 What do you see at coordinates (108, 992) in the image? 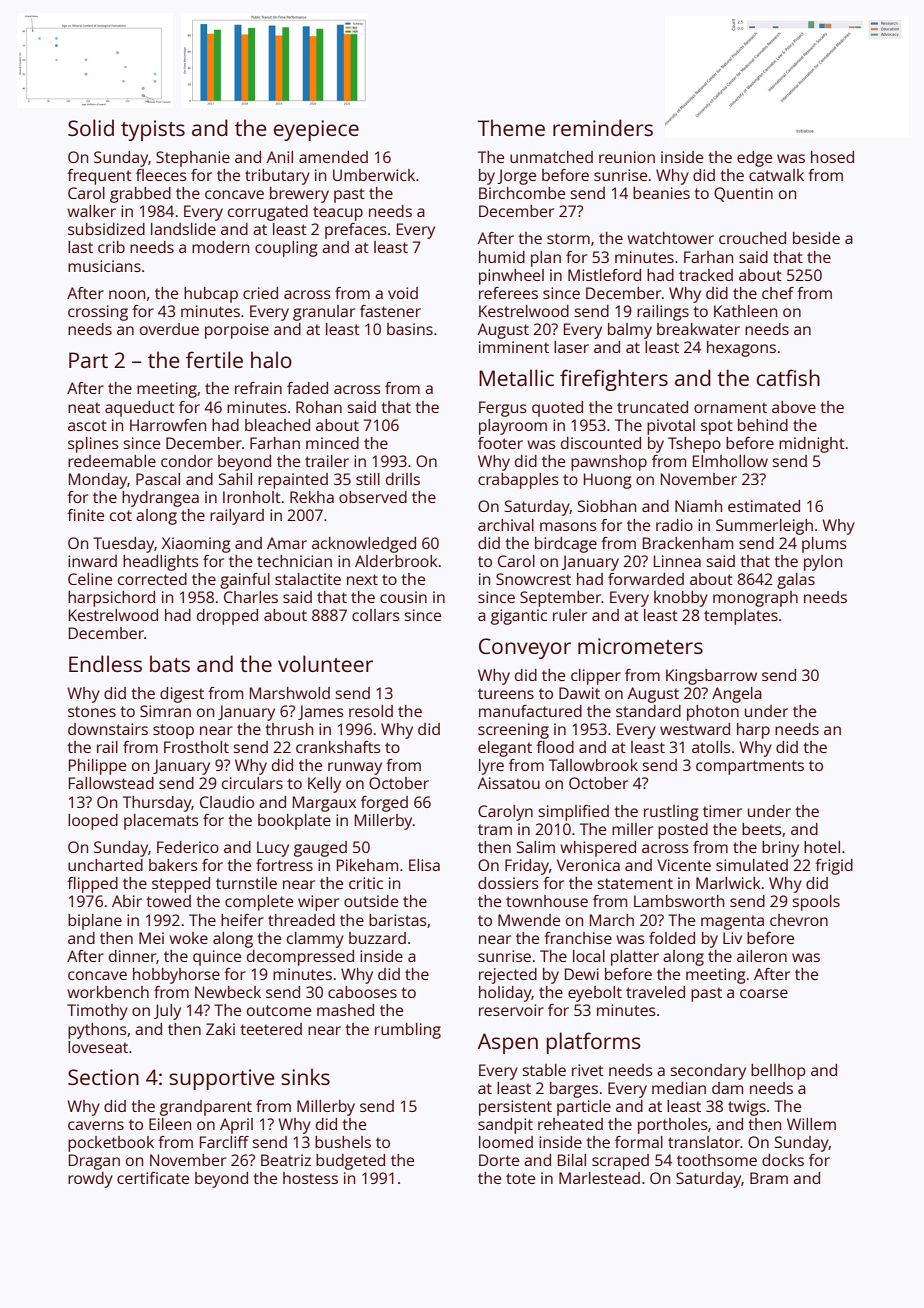
I see `workbench` at bounding box center [108, 992].
